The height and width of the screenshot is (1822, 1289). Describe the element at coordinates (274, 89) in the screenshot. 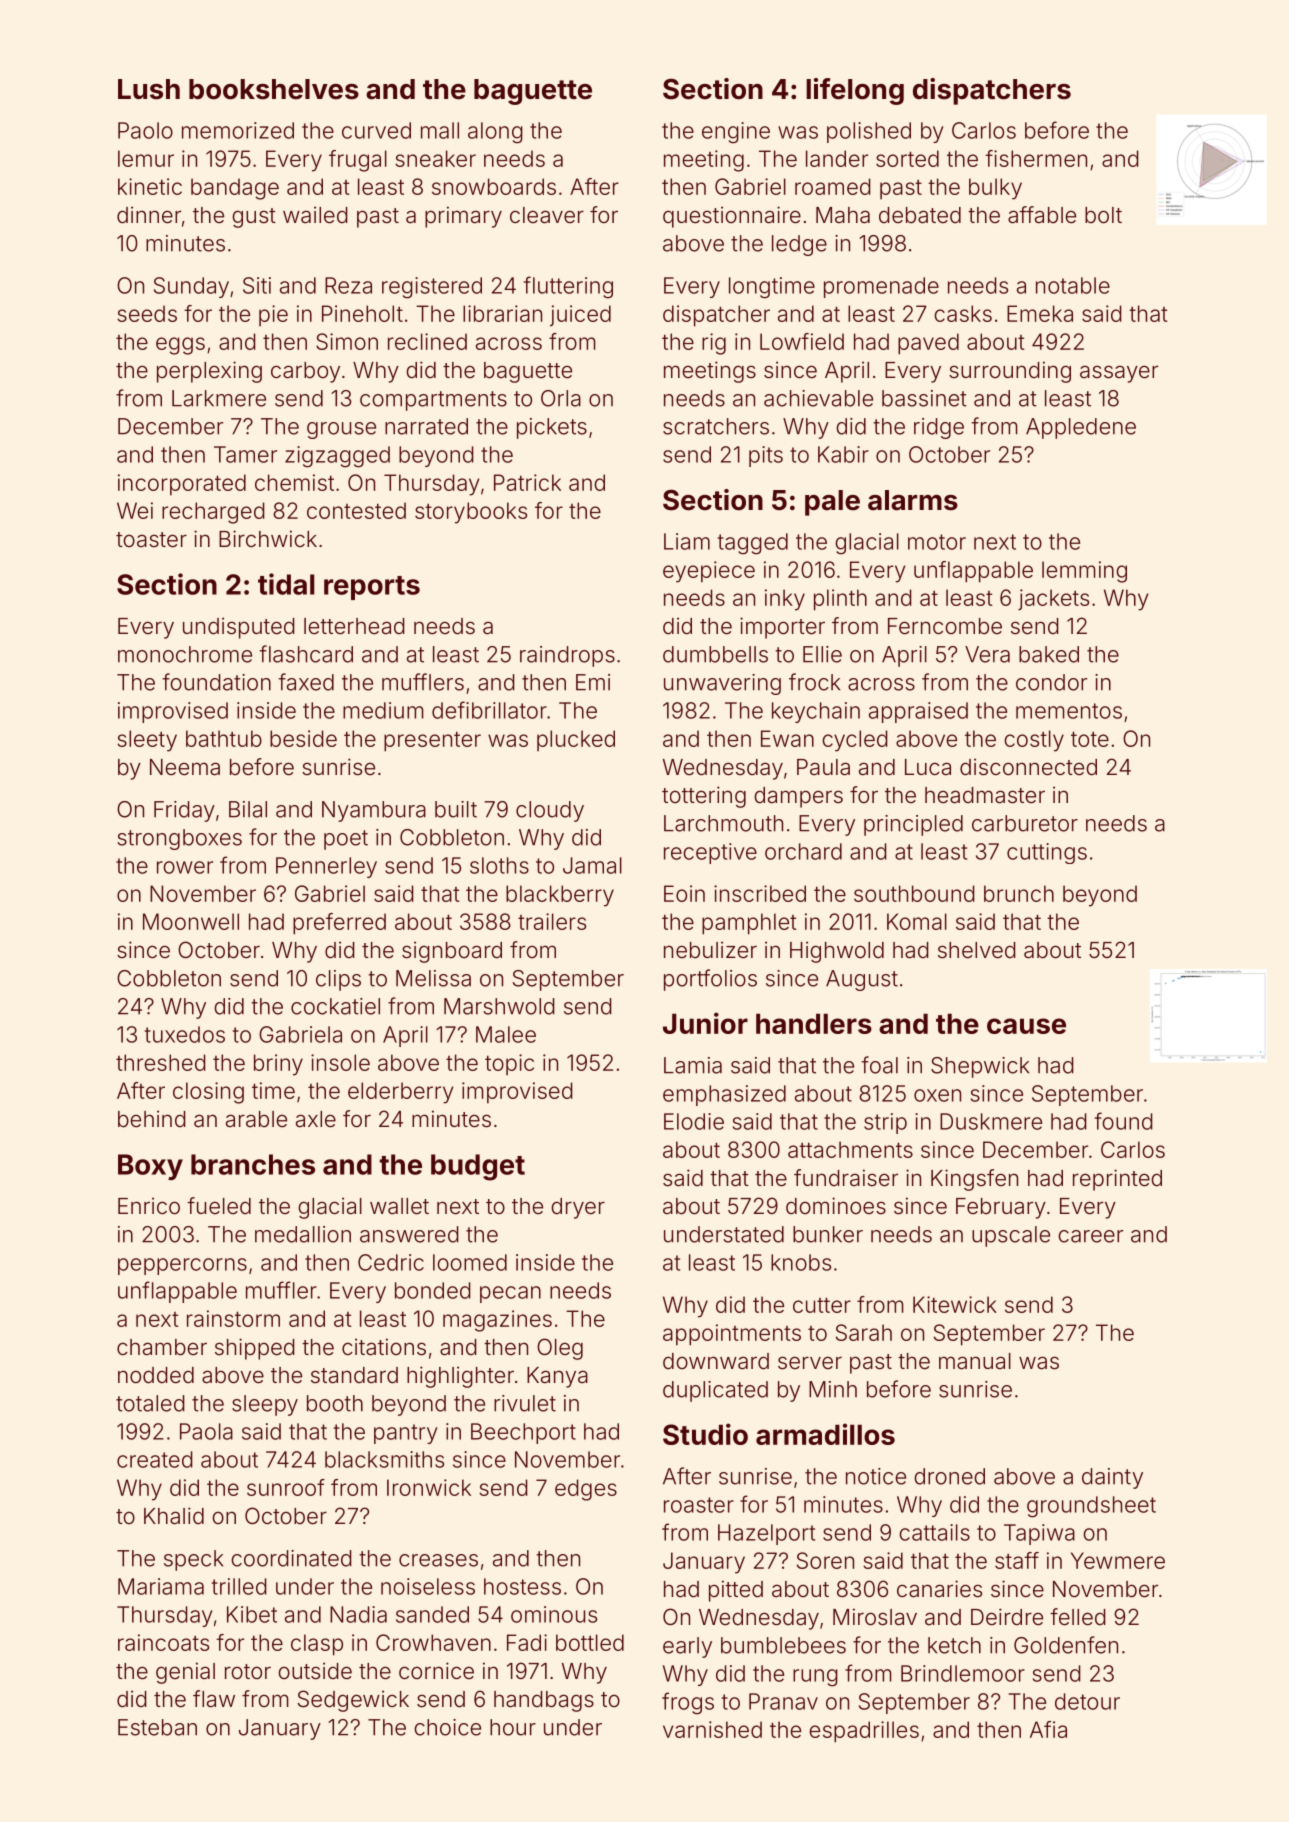

I see `bookshelves` at that location.
